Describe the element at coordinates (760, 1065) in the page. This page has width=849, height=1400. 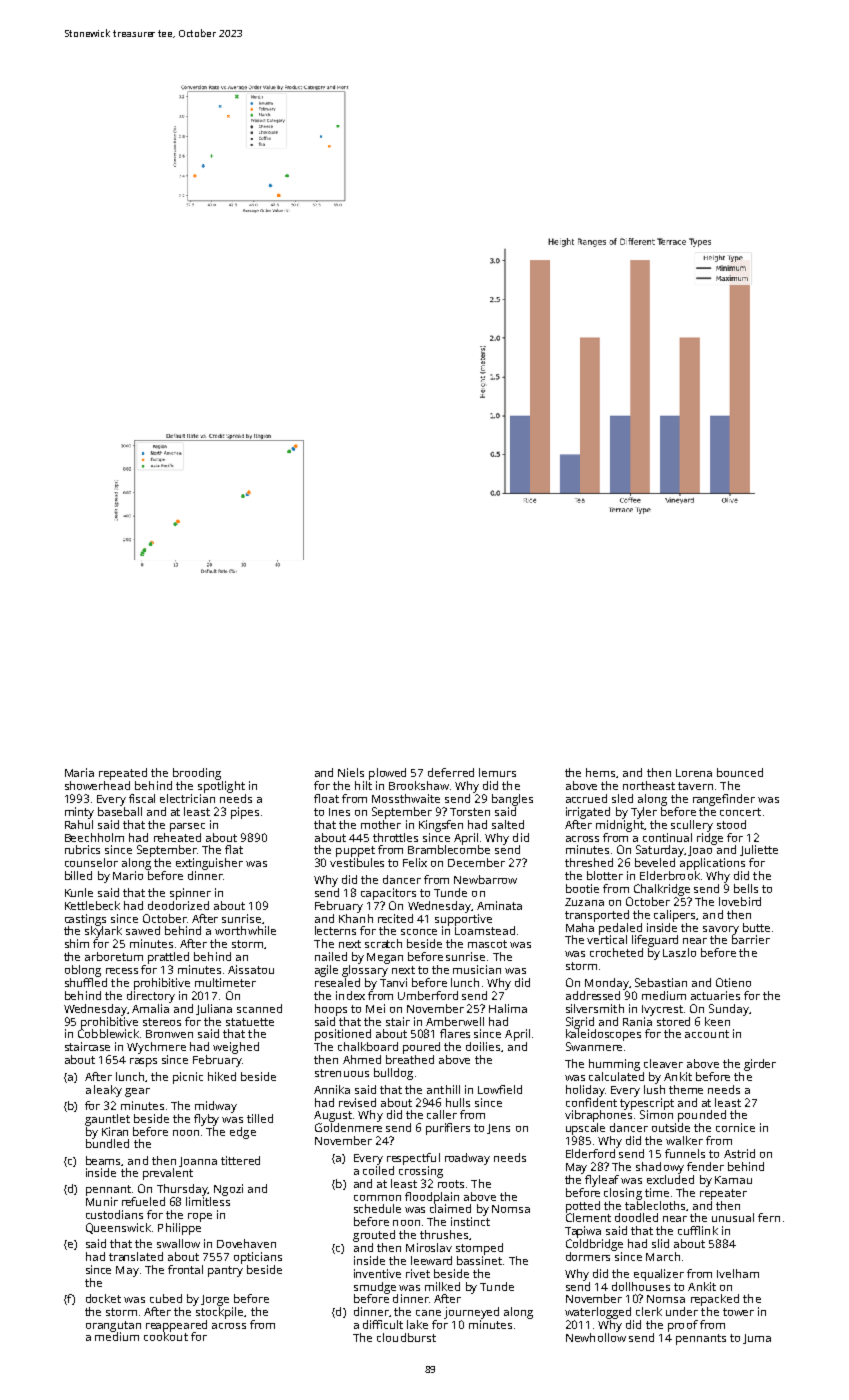
I see `girder` at that location.
